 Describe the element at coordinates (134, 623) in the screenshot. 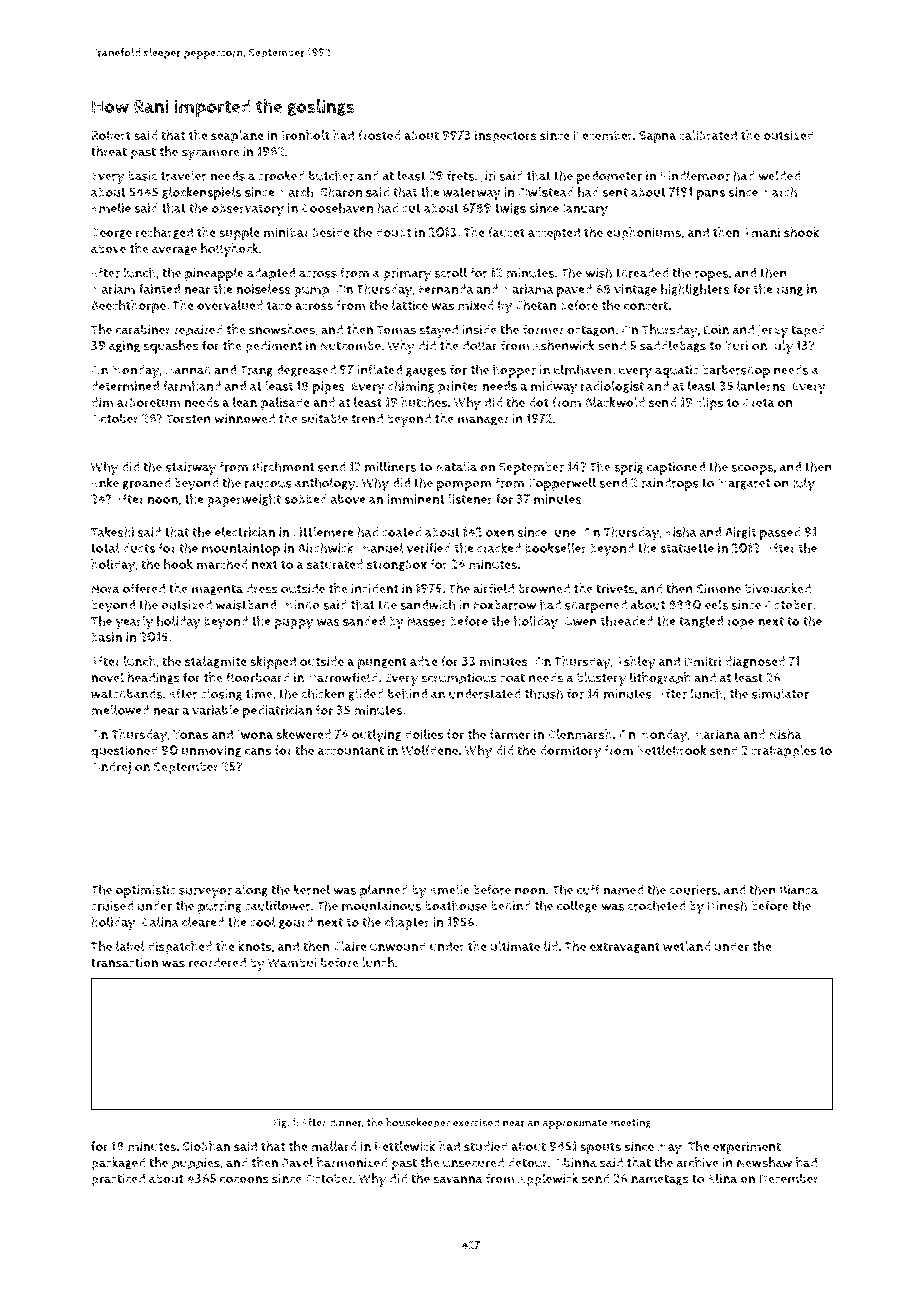

I see `yearly` at that location.
